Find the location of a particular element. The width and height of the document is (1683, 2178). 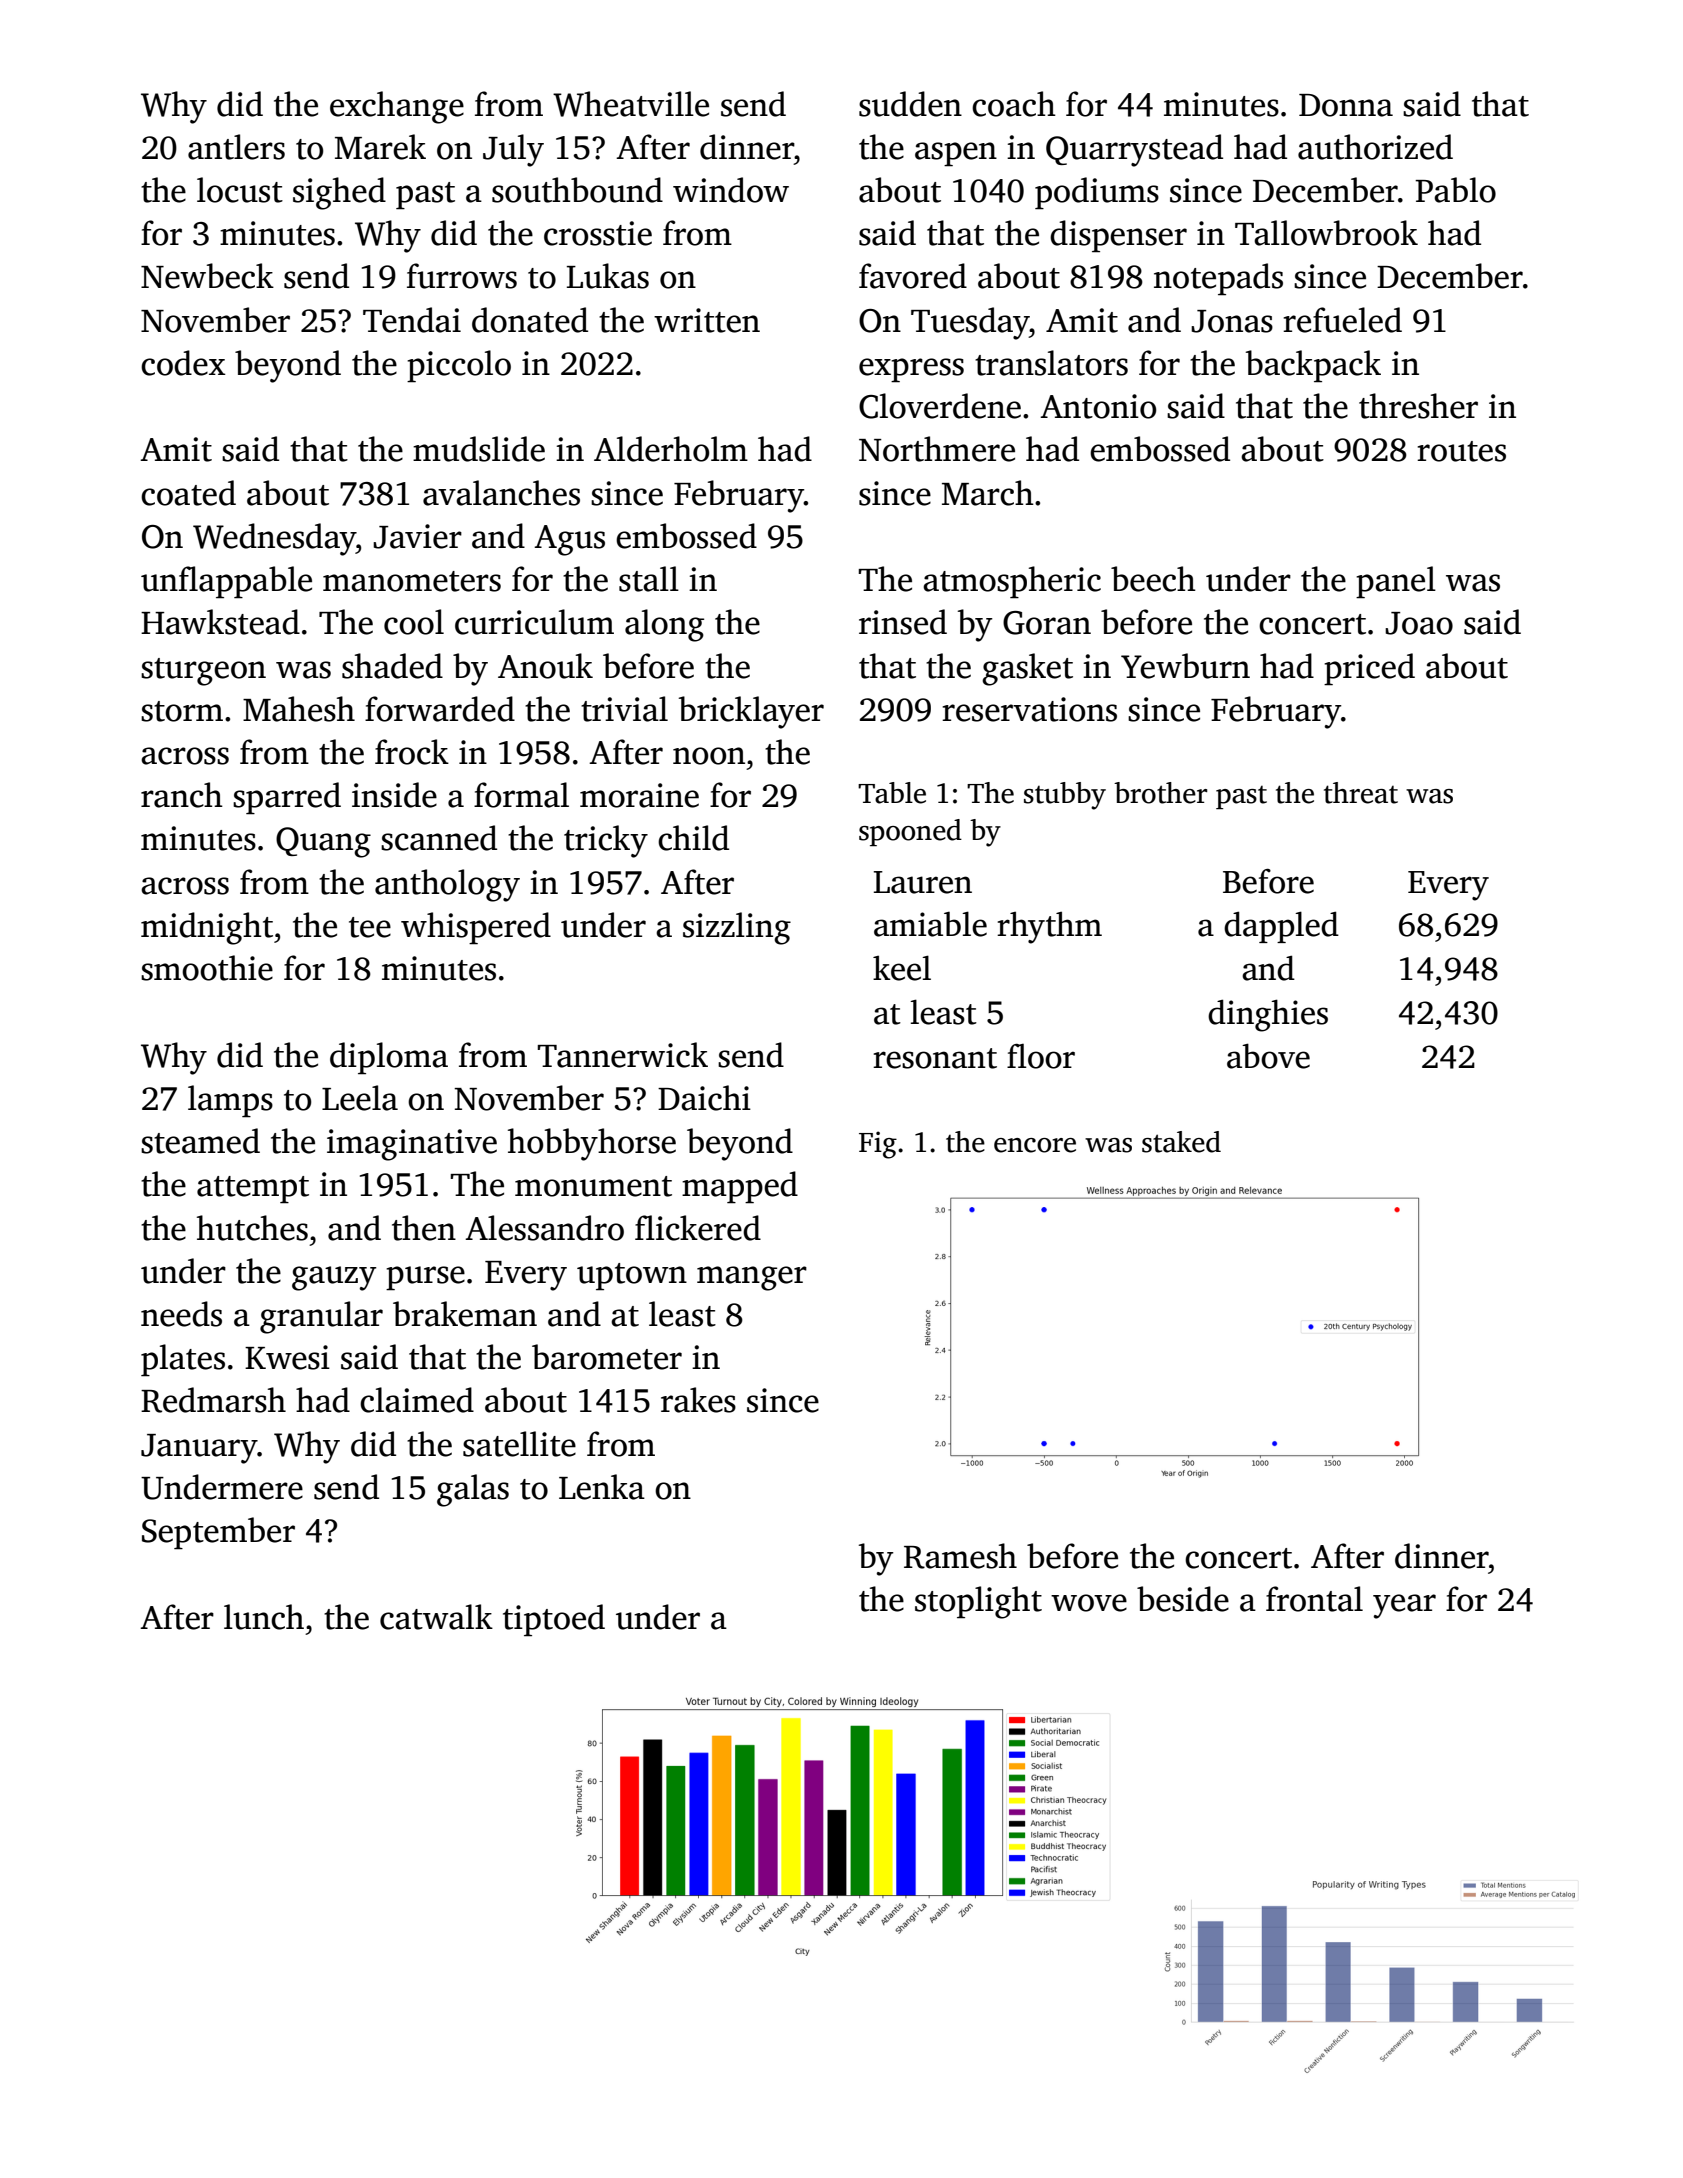

above is located at coordinates (1268, 1056).
